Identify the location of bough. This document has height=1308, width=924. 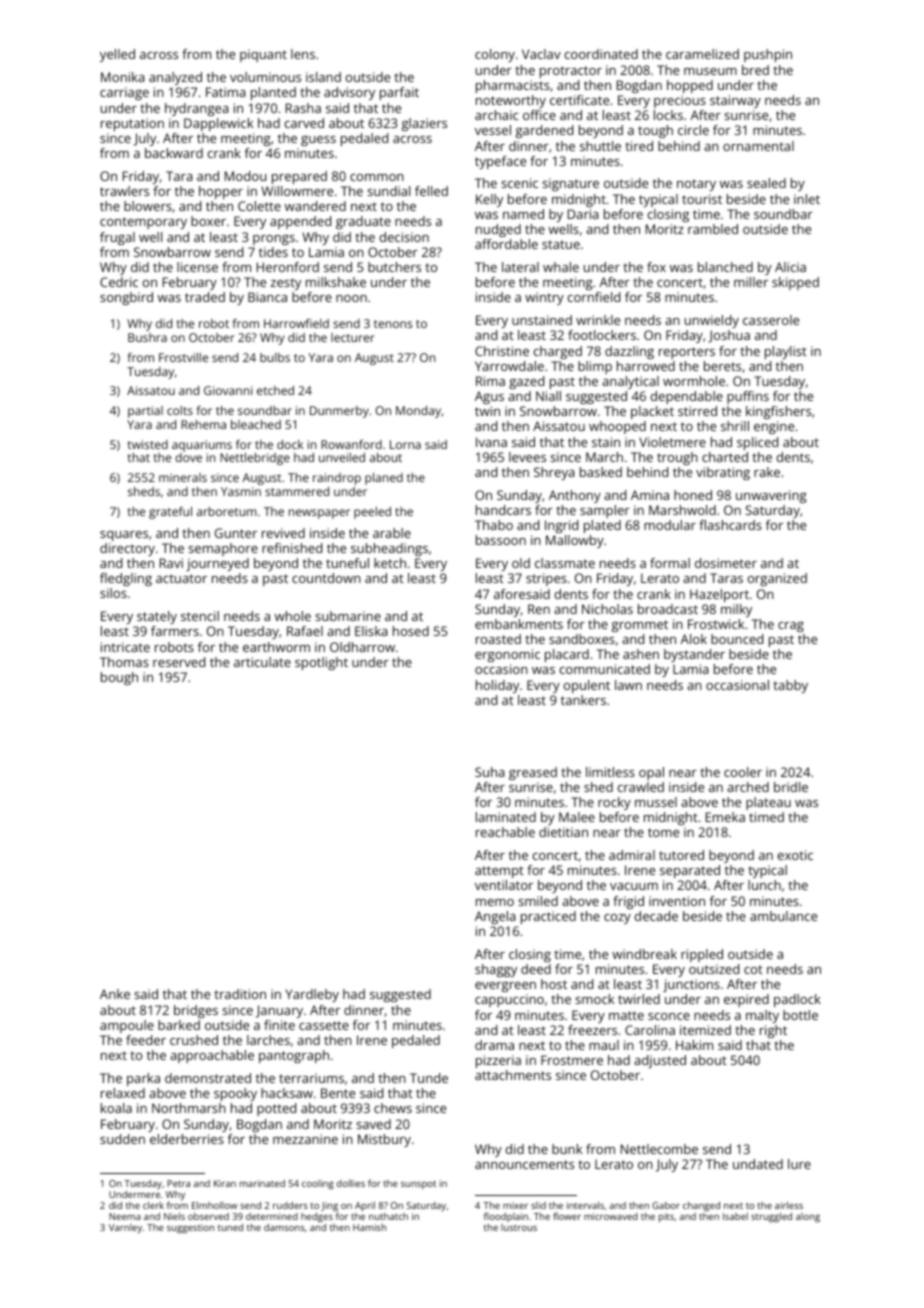
(119, 678).
